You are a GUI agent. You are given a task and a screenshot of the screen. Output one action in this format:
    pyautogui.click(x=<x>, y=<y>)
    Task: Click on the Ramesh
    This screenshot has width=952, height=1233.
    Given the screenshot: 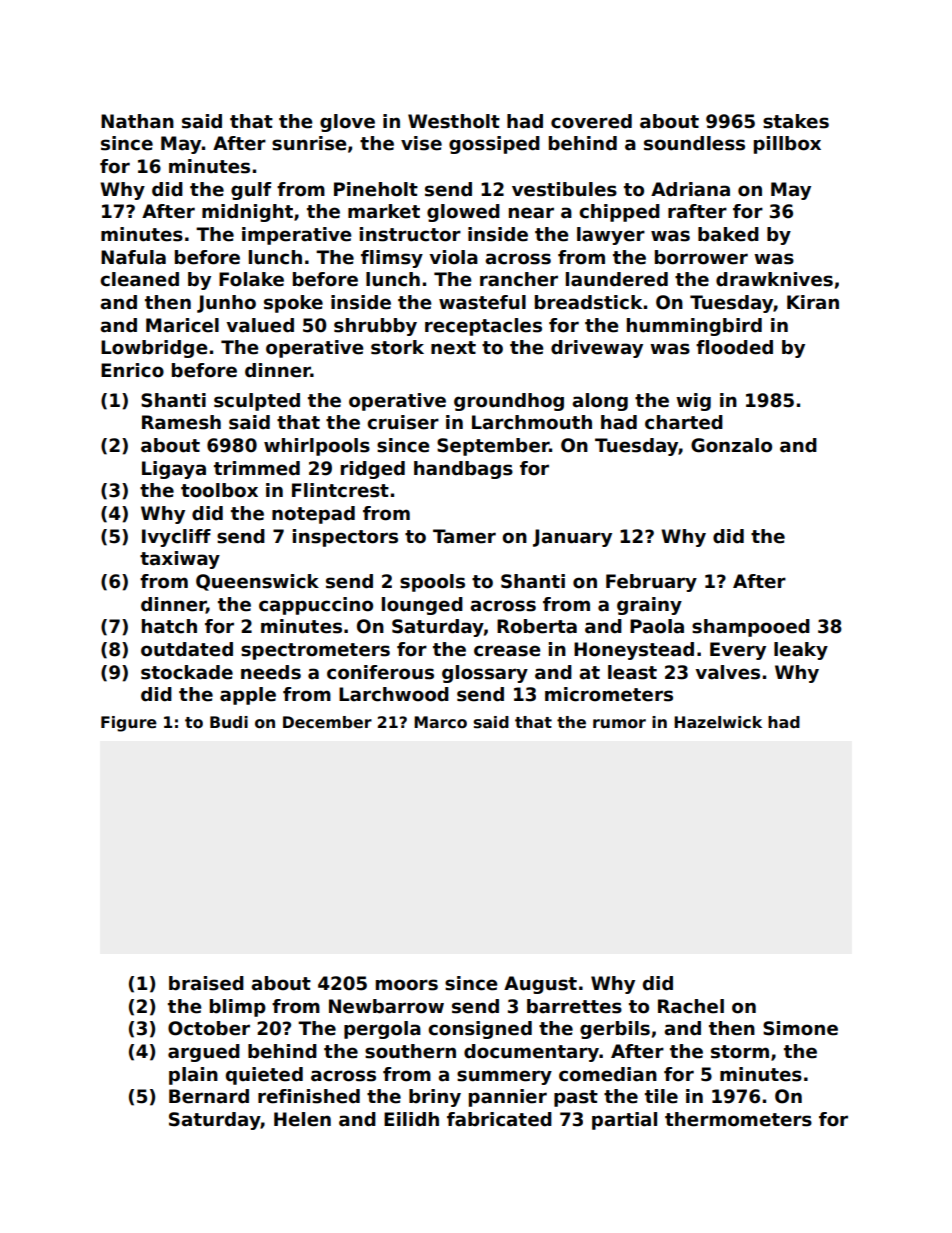 What is the action you would take?
    pyautogui.click(x=181, y=422)
